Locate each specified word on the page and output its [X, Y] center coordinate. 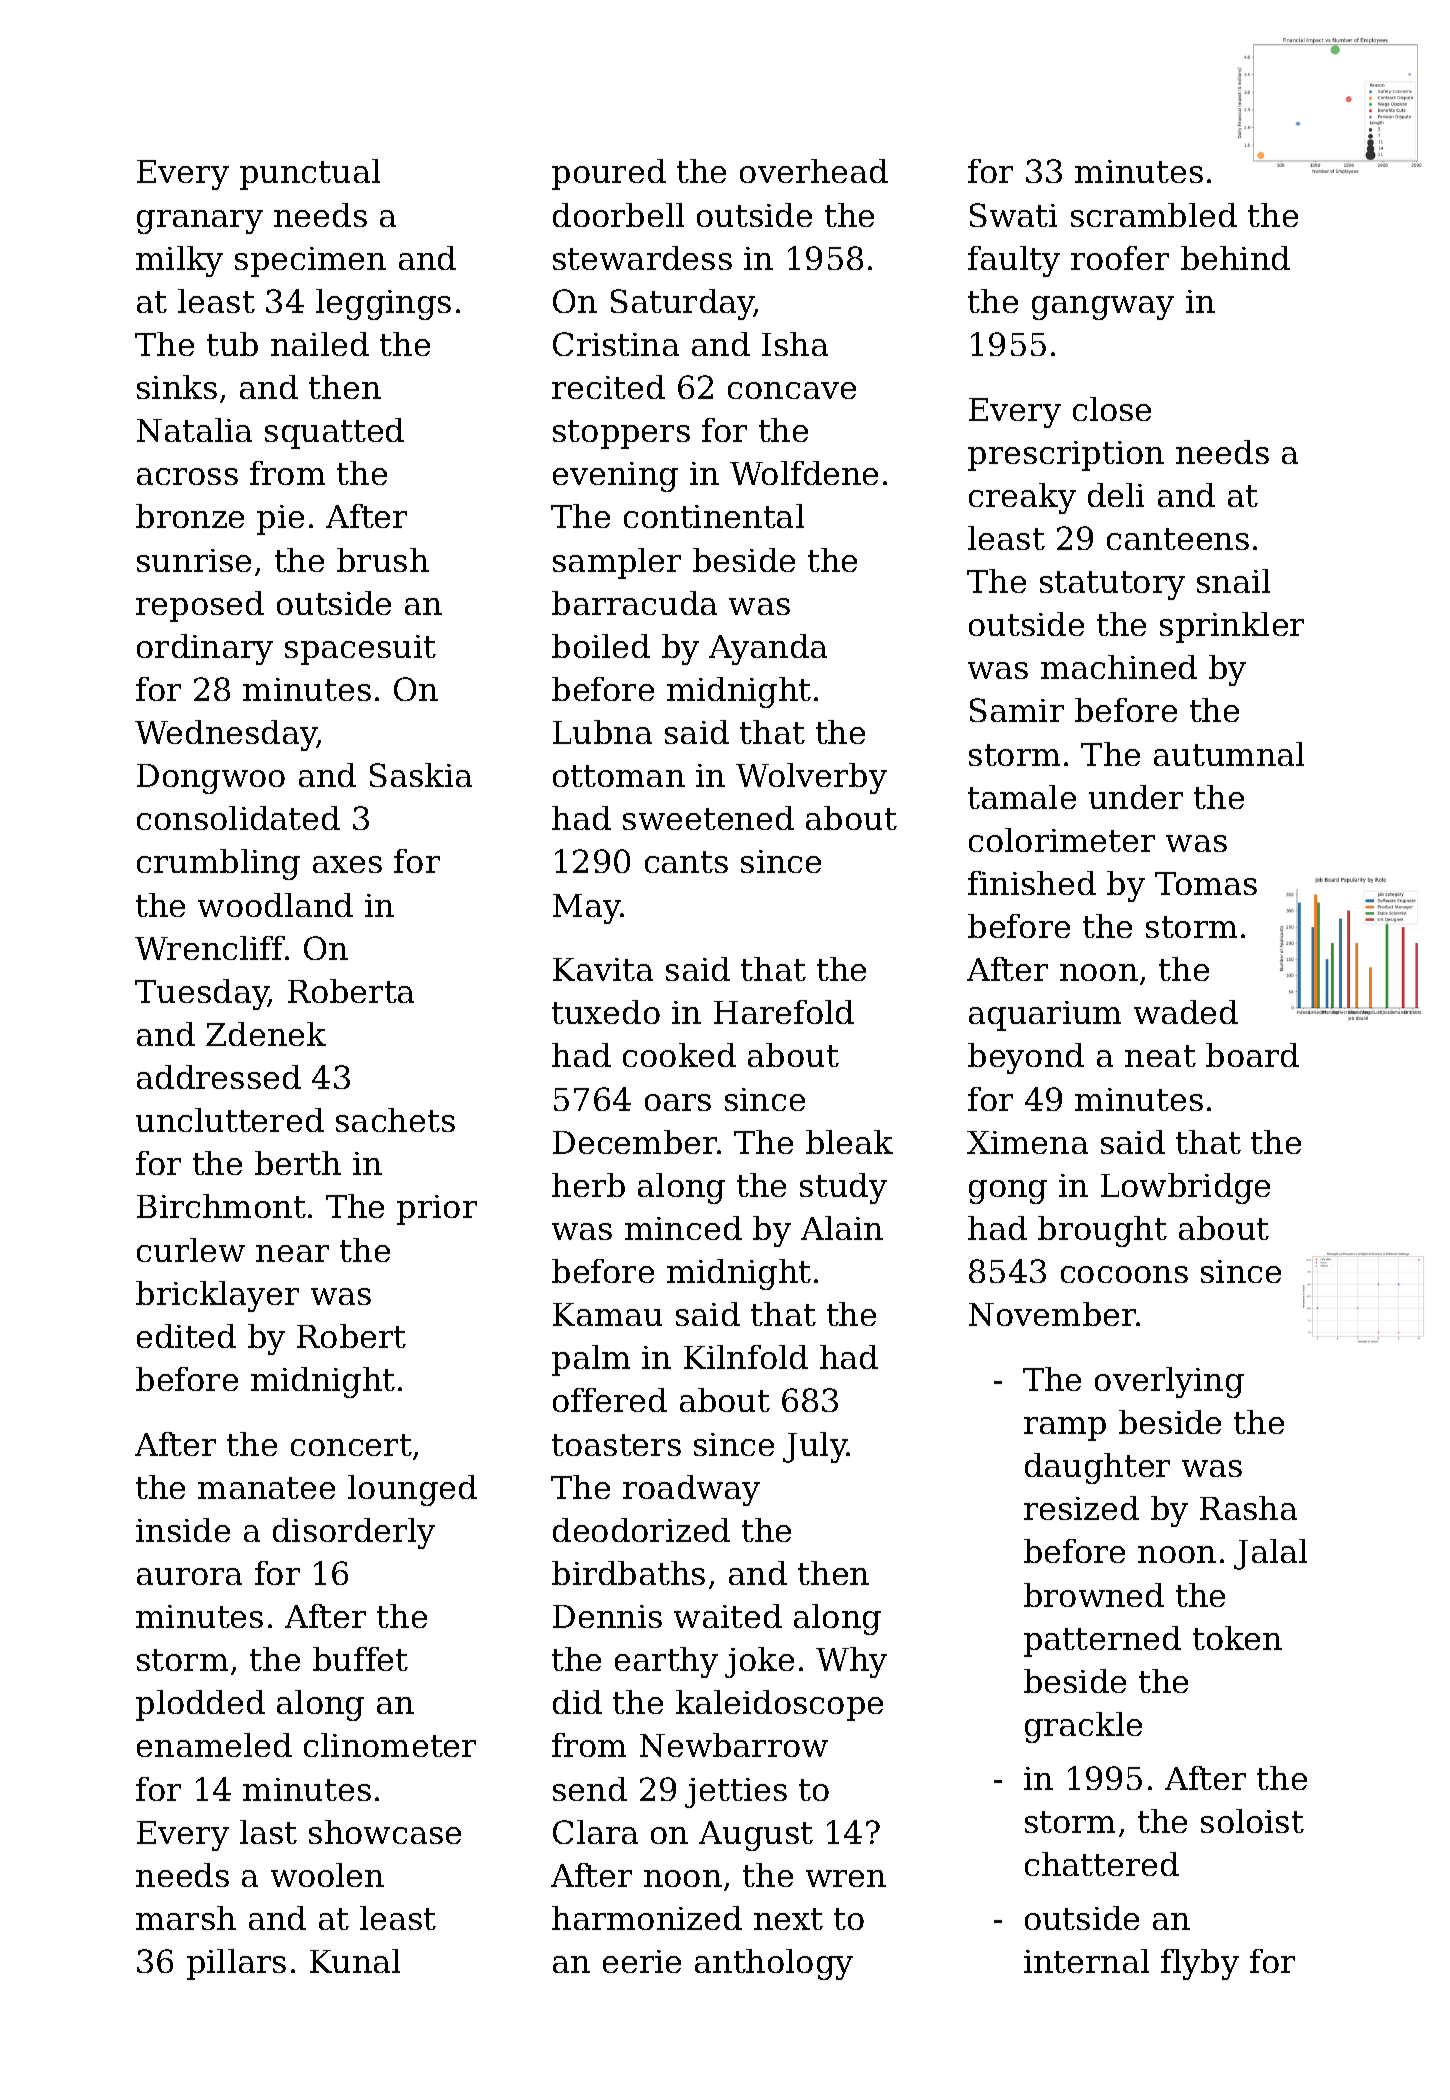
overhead [814, 171]
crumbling [218, 864]
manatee [266, 1488]
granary [200, 222]
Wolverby [811, 778]
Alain [842, 1228]
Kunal [355, 1961]
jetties [736, 1793]
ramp [1065, 1429]
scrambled [1154, 215]
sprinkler [1232, 627]
